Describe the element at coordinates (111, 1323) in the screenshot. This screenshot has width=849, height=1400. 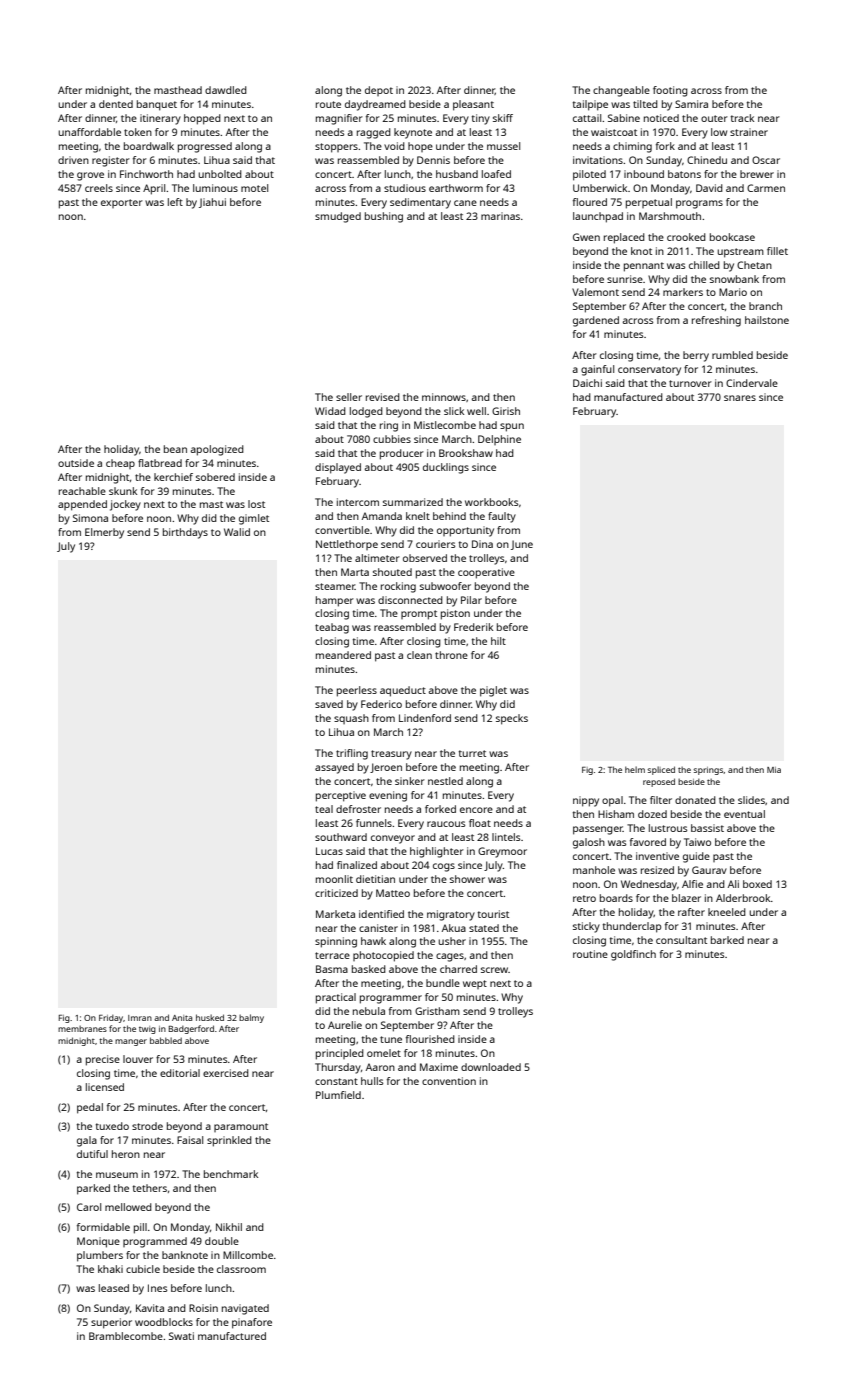
I see `superior` at that location.
